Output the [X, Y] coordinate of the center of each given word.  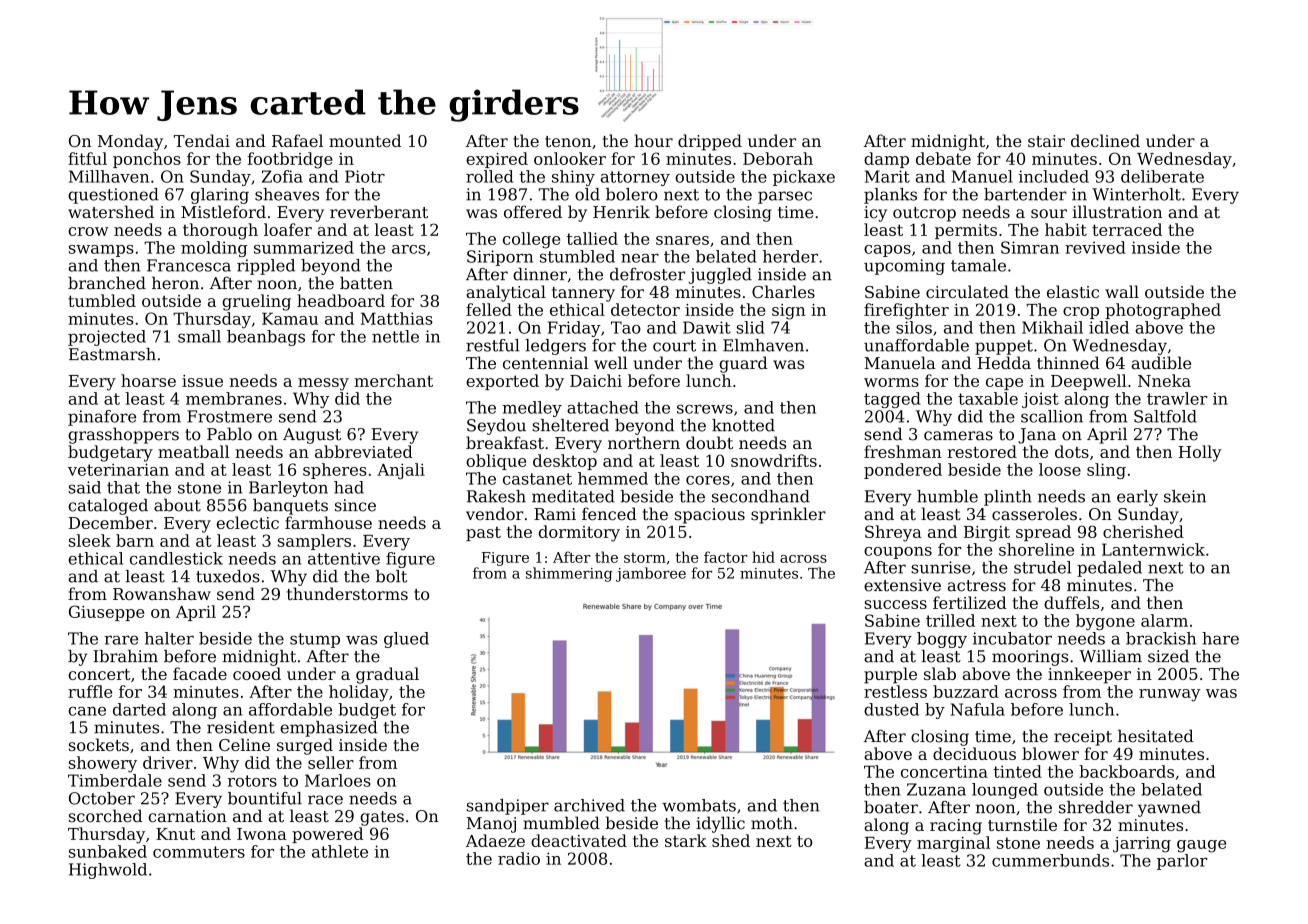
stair [1046, 141]
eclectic [248, 522]
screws [705, 409]
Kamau [290, 318]
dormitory [579, 533]
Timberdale [115, 780]
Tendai [202, 140]
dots [1072, 451]
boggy [942, 640]
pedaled [1109, 569]
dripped [710, 142]
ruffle [90, 691]
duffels [1071, 602]
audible [1161, 363]
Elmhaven [763, 345]
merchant [393, 380]
